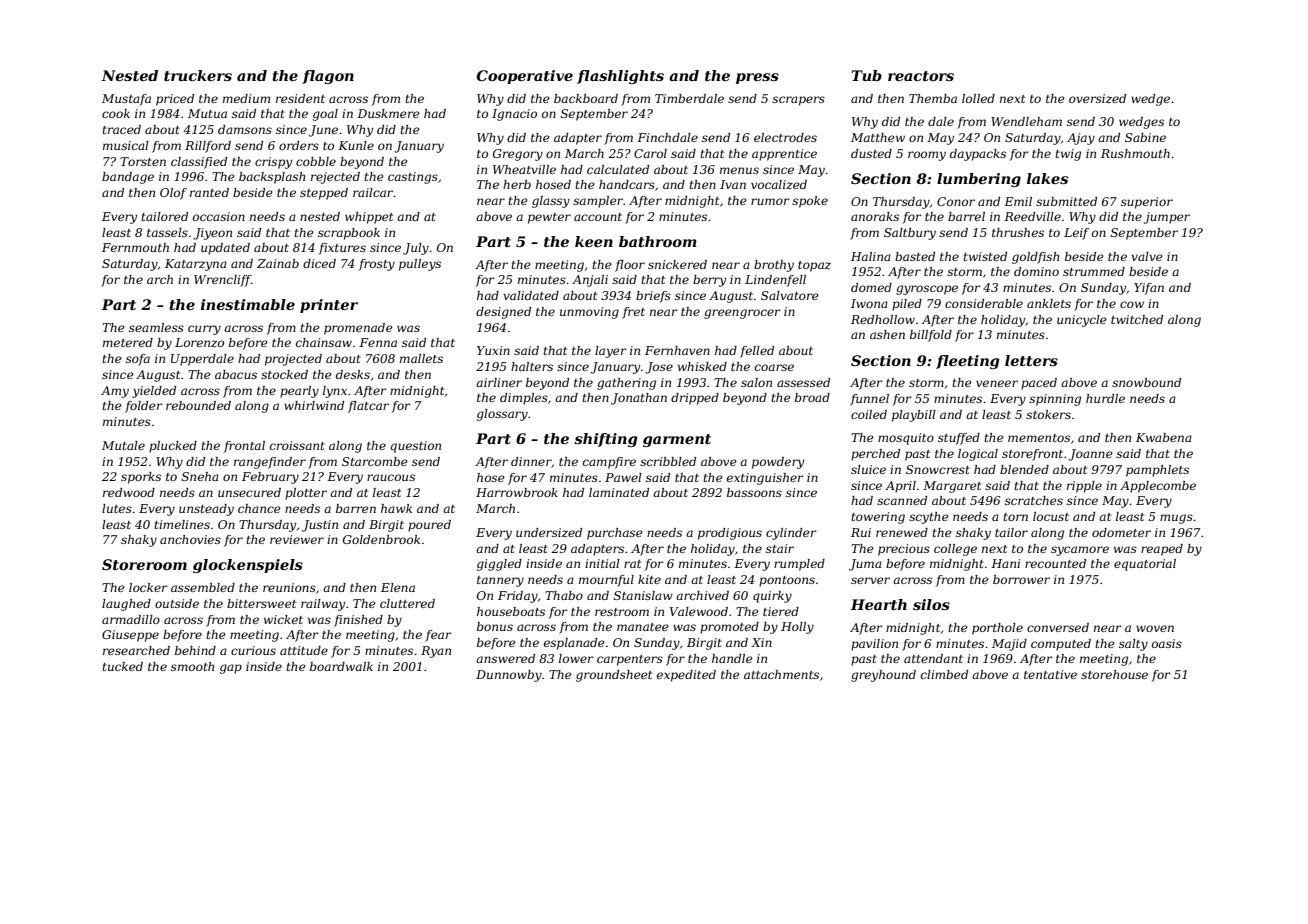  I want to click on flagon, so click(328, 77).
